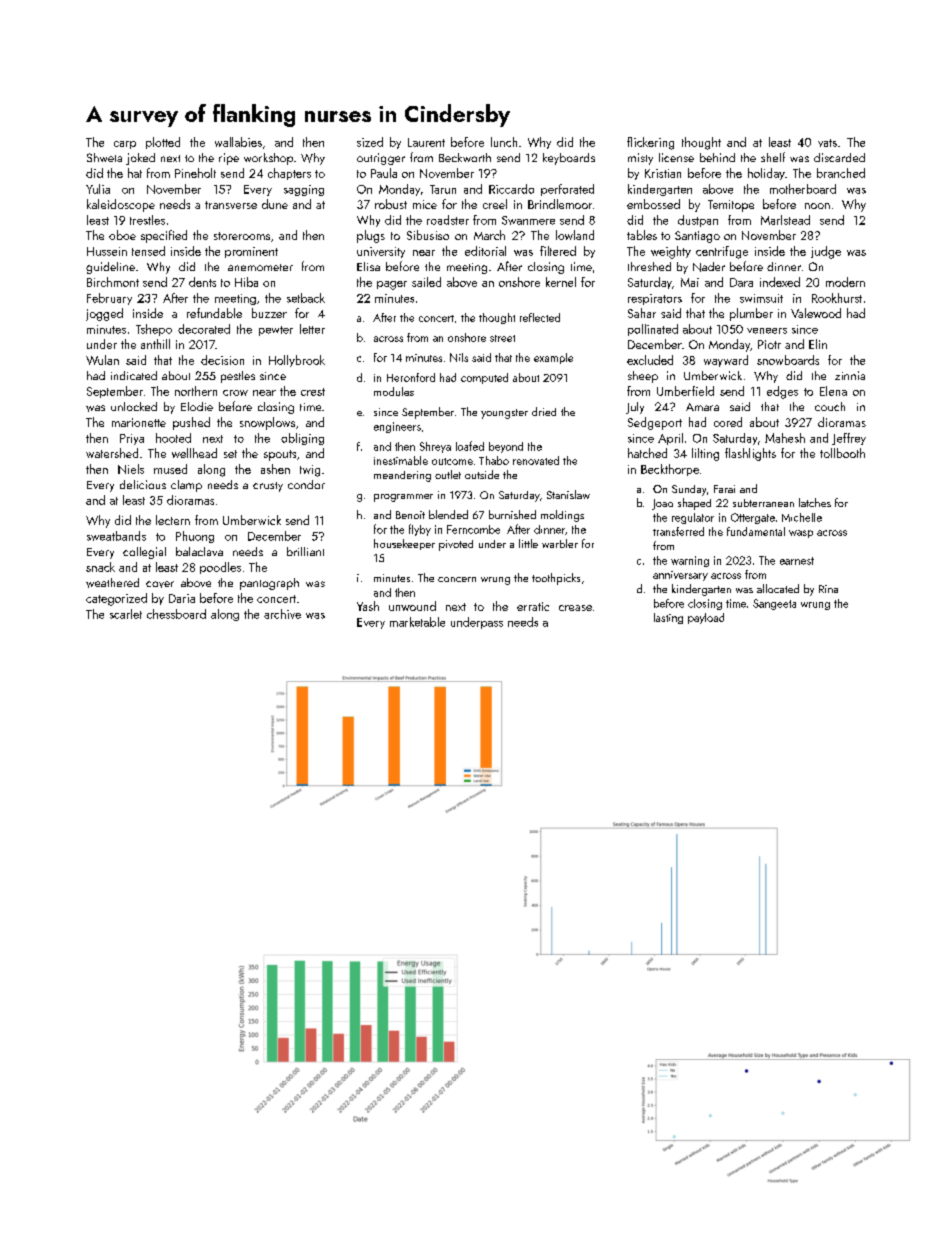 The height and width of the screenshot is (1233, 952). I want to click on roadster, so click(448, 220).
